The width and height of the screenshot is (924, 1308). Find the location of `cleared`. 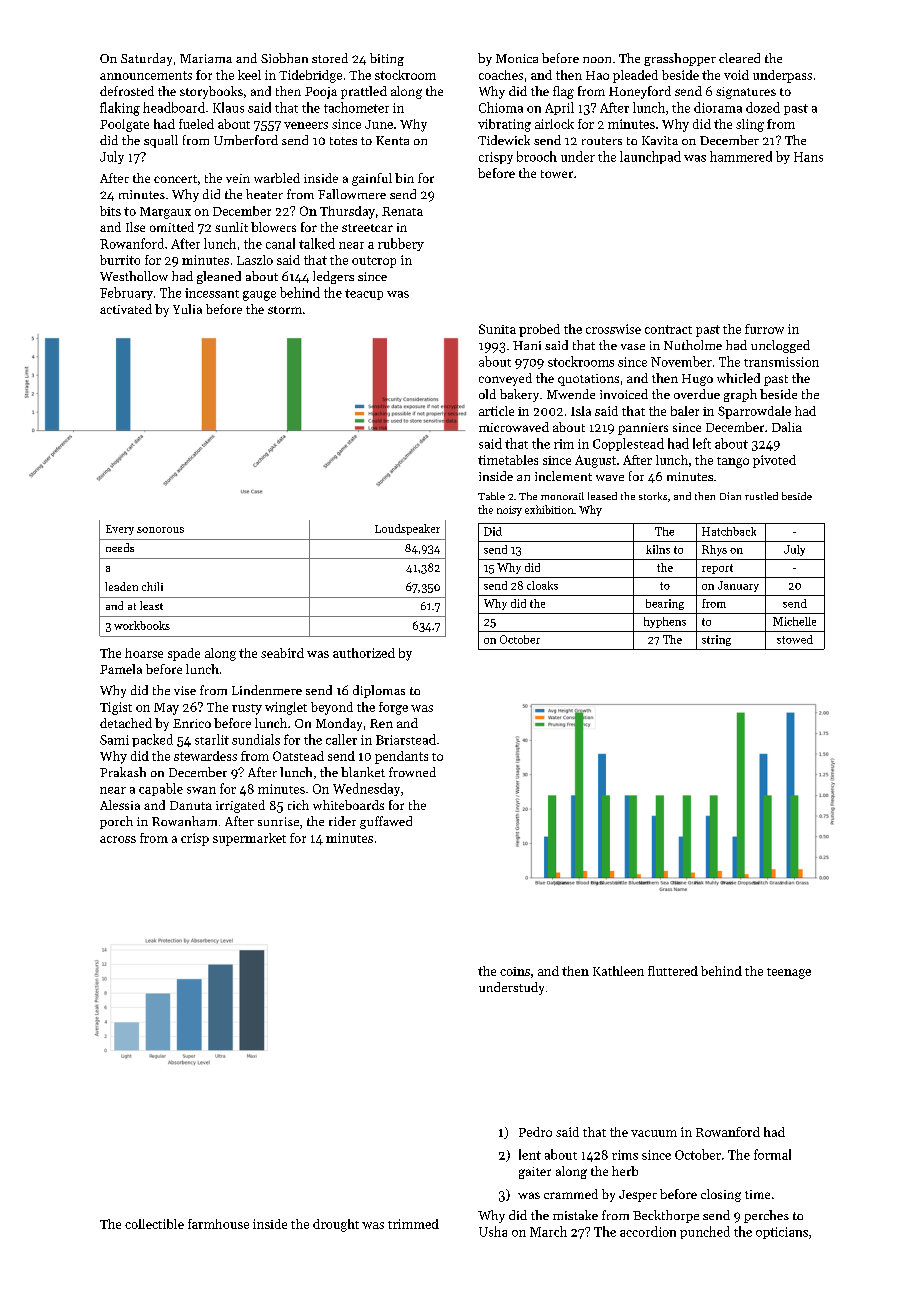

cleared is located at coordinates (739, 58).
